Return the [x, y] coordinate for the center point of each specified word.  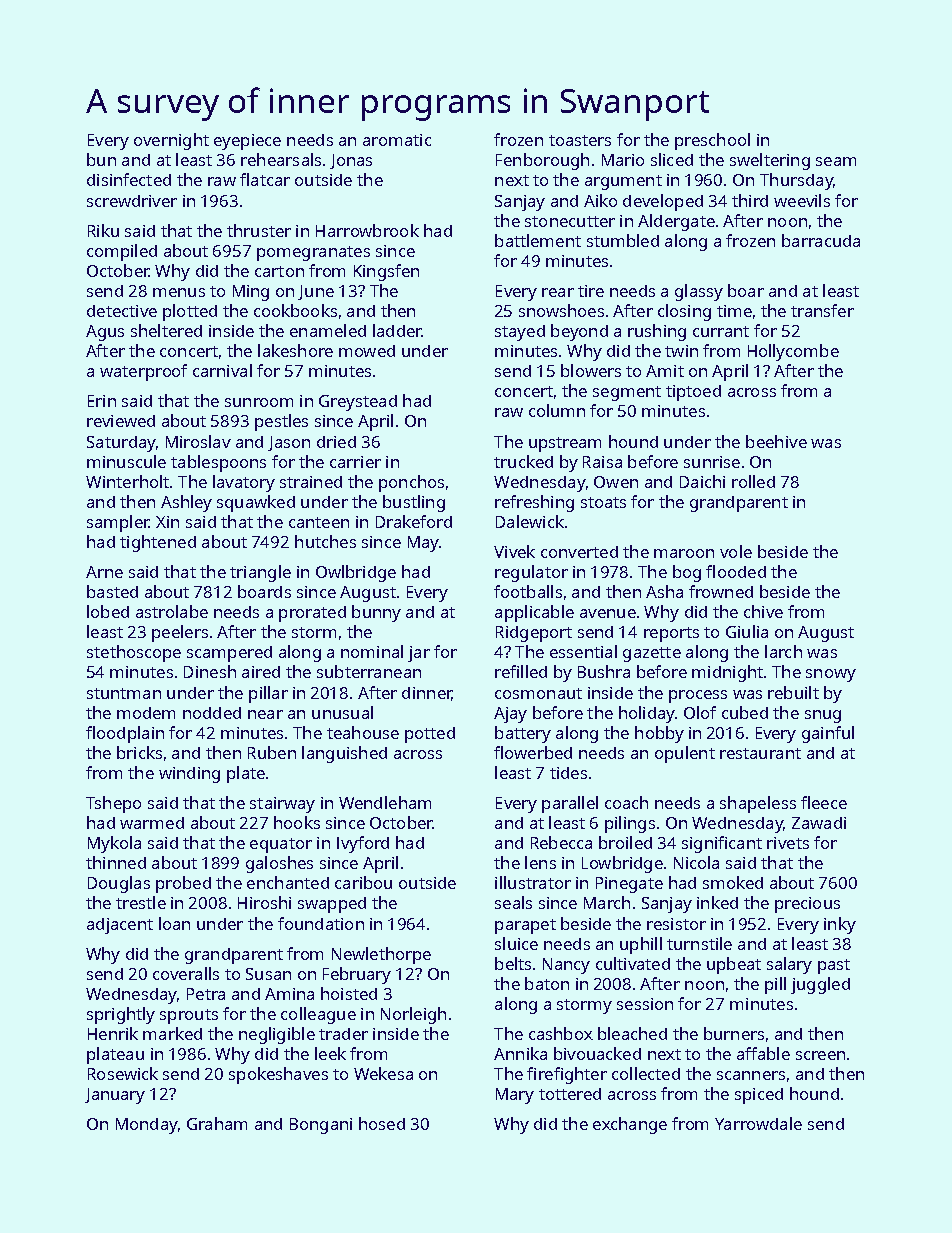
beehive [776, 441]
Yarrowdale [758, 1123]
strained [311, 482]
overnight [171, 141]
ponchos [411, 483]
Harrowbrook [367, 230]
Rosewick [123, 1073]
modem [146, 713]
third [750, 200]
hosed [382, 1123]
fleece [824, 802]
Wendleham [385, 802]
